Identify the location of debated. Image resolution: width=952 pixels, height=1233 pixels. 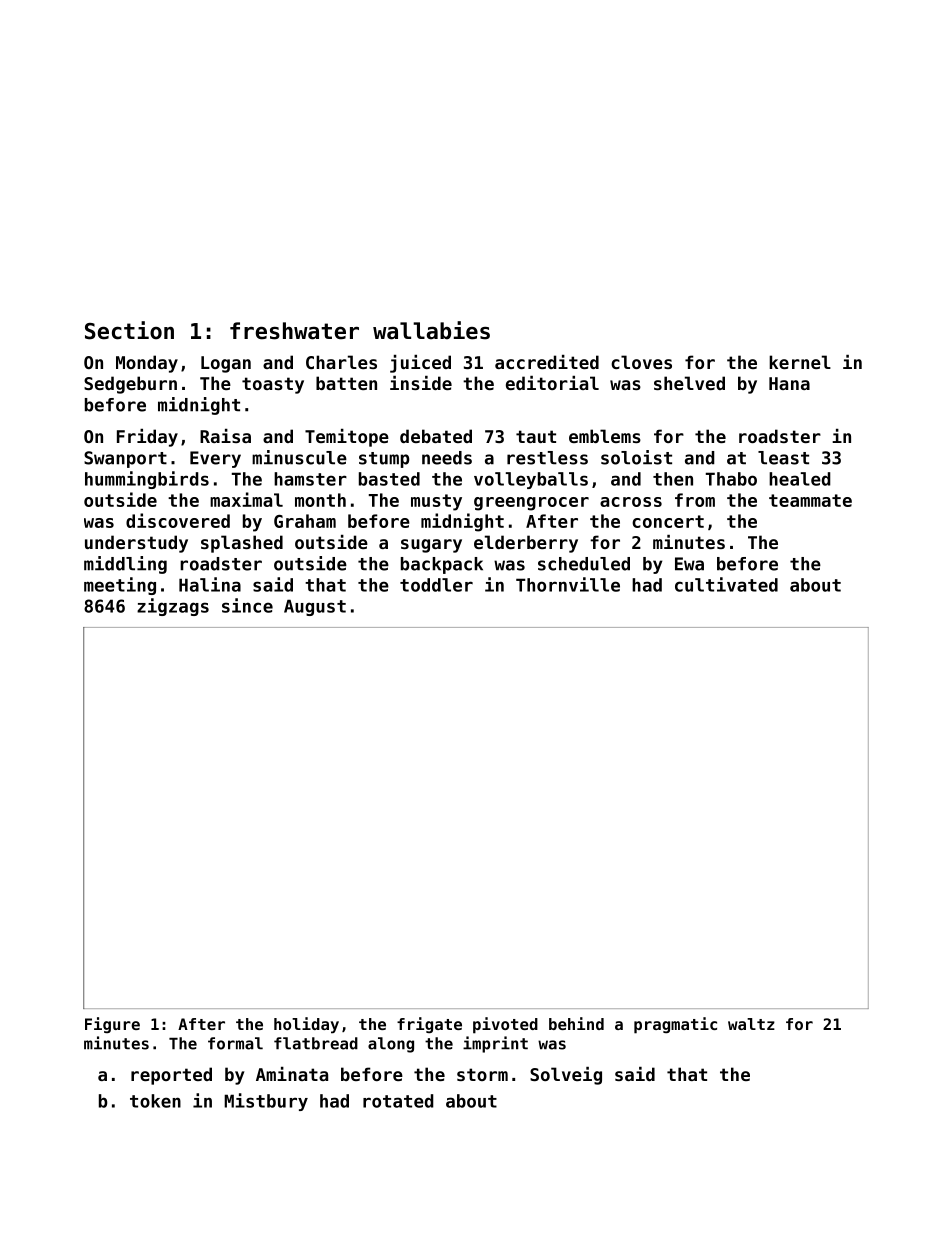
(436, 436).
